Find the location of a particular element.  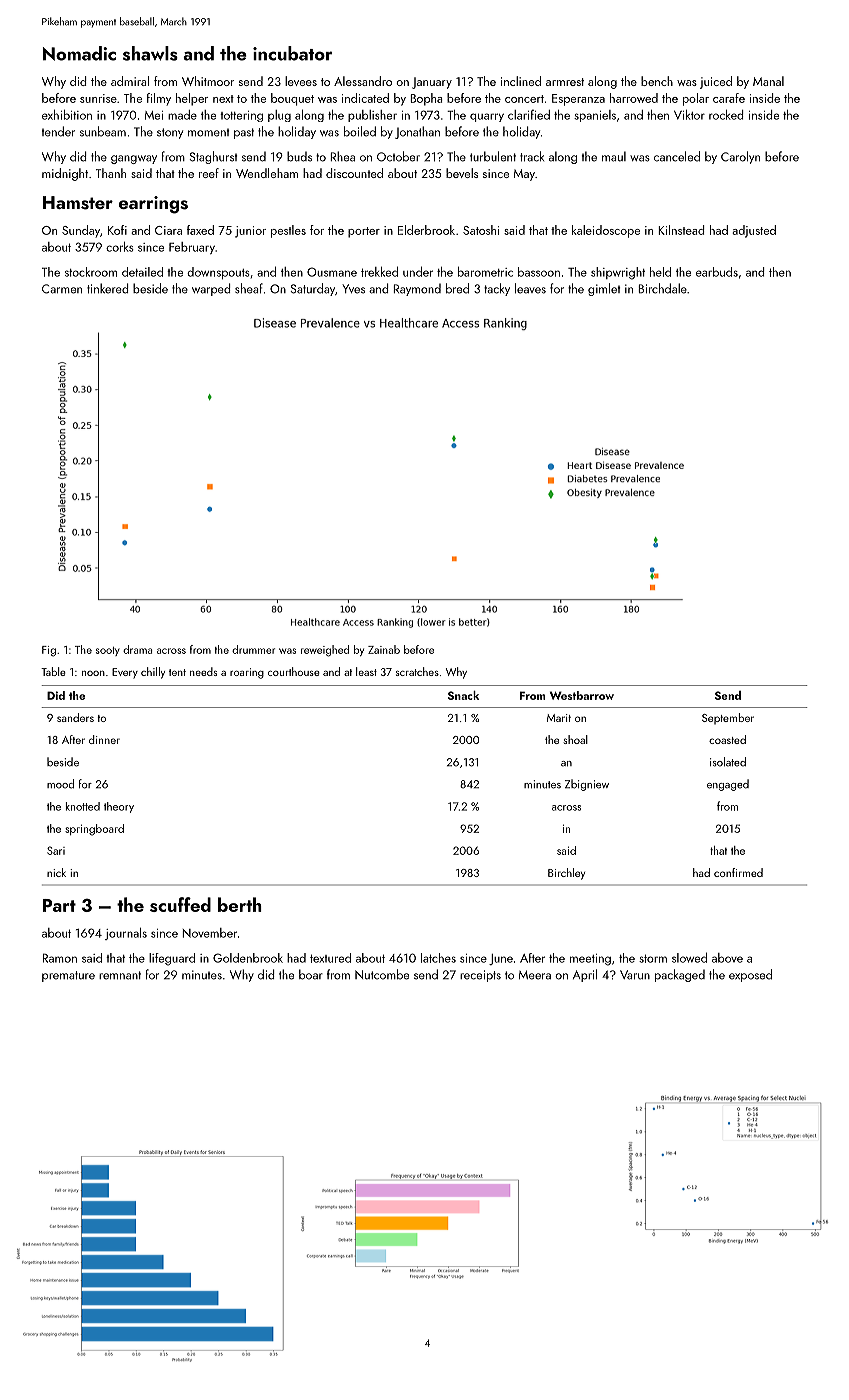

filmy is located at coordinates (159, 99).
